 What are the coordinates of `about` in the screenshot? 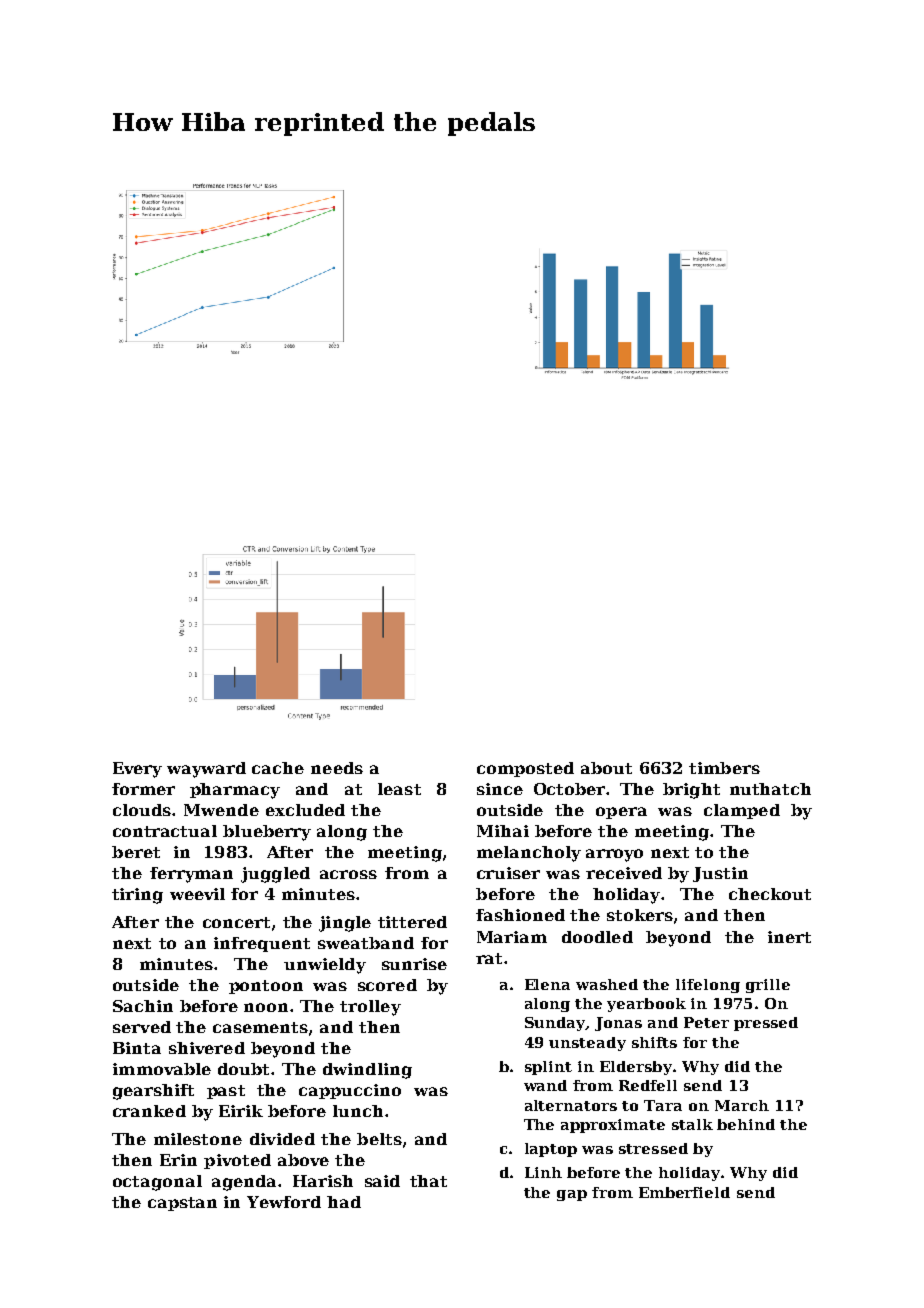 It's located at (606, 768).
